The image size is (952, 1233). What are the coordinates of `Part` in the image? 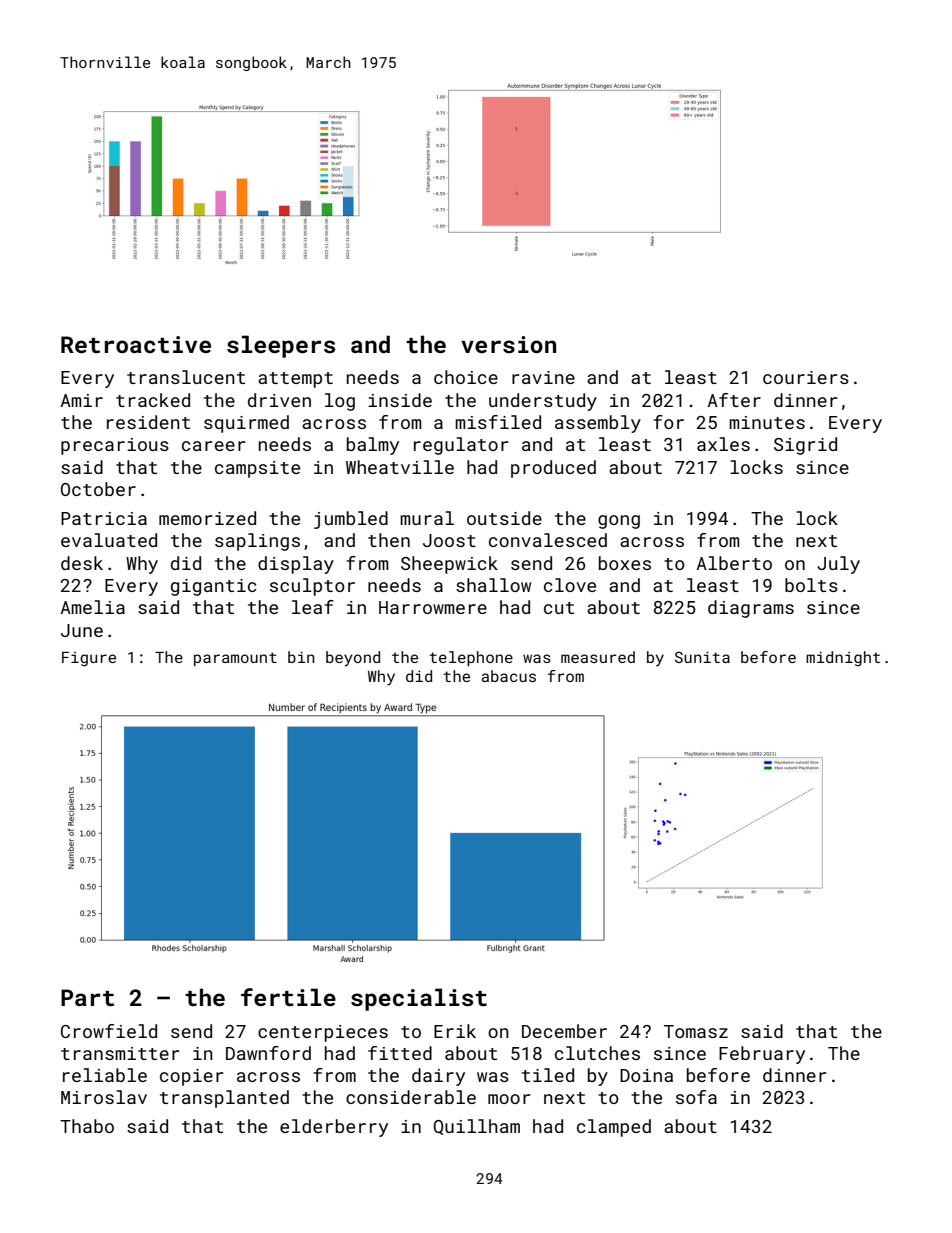 It's located at (87, 997).
